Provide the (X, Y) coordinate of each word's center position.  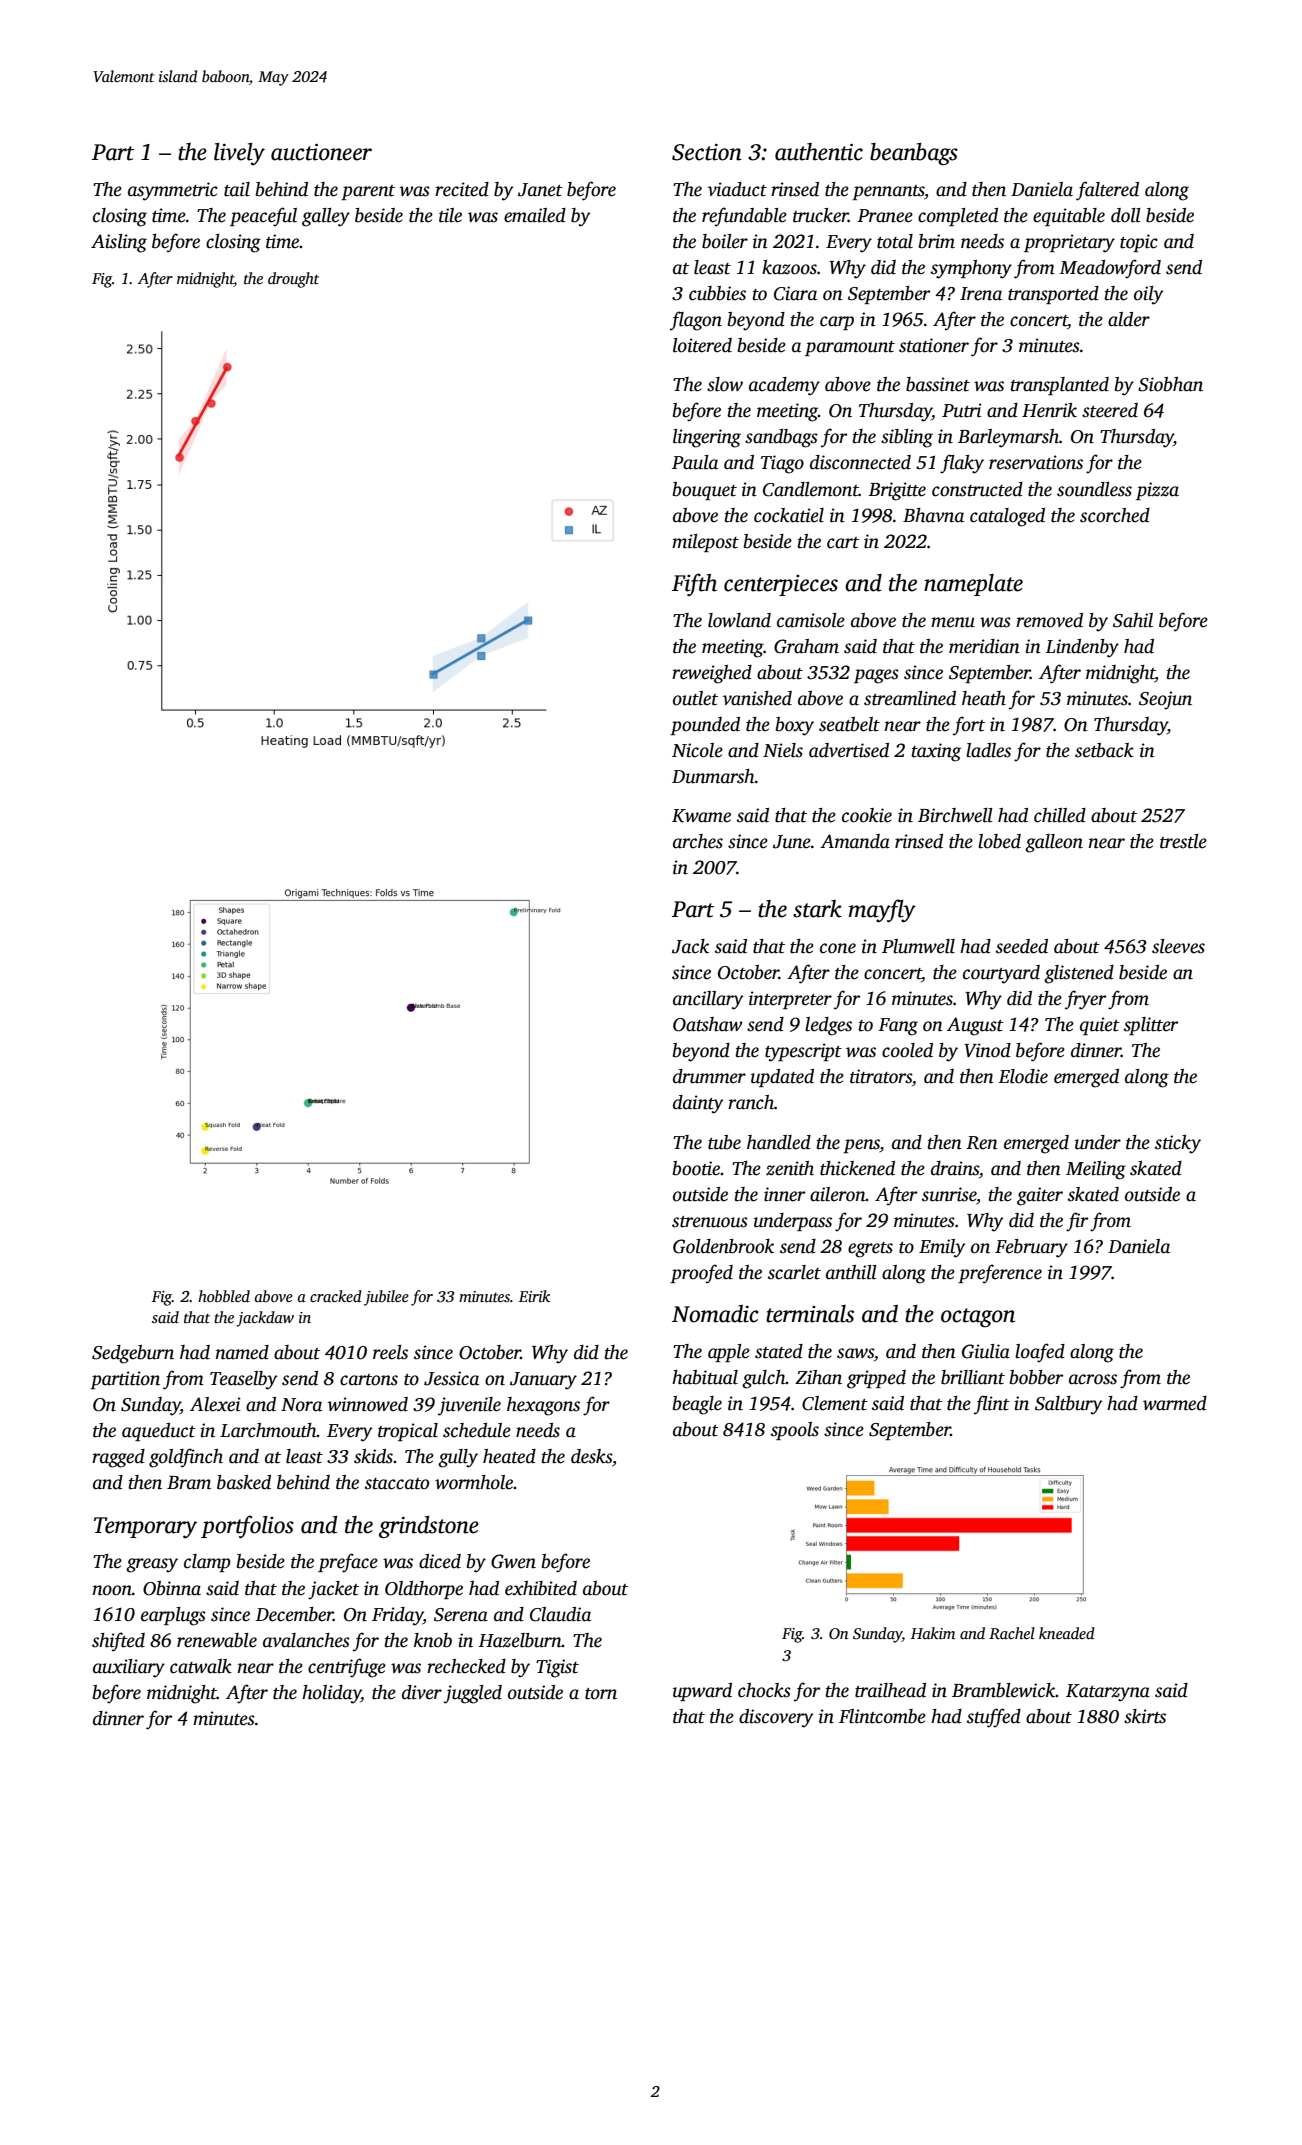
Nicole (697, 750)
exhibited (541, 1588)
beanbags (914, 154)
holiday (331, 1694)
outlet (695, 698)
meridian (984, 646)
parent (368, 192)
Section (707, 152)
